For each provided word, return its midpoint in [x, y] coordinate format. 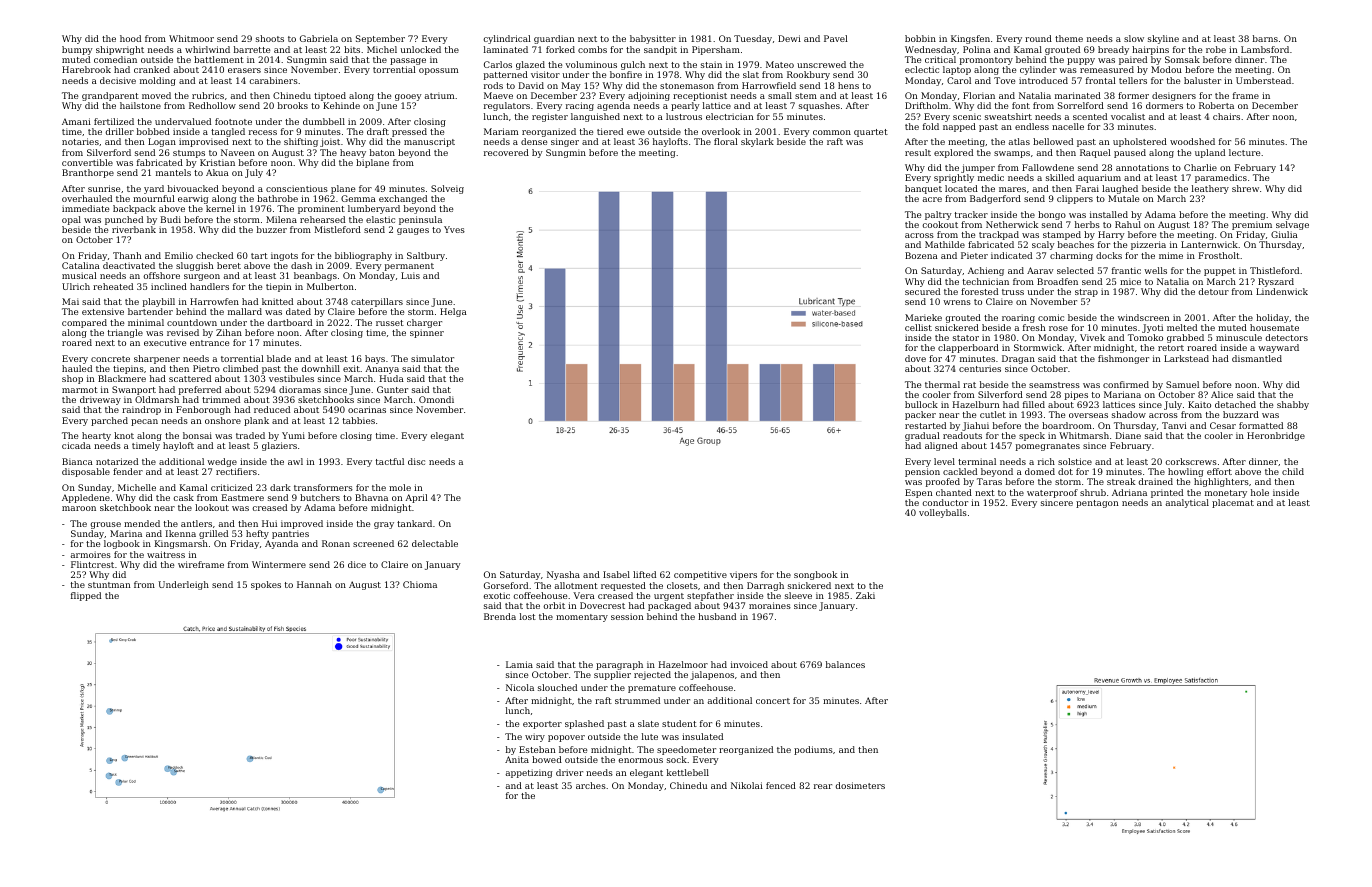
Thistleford [1274, 270]
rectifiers [236, 471]
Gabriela [319, 38]
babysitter [653, 39]
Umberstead [1263, 80]
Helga [453, 312]
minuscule [1239, 337]
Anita [517, 759]
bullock [921, 404]
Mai [70, 301]
